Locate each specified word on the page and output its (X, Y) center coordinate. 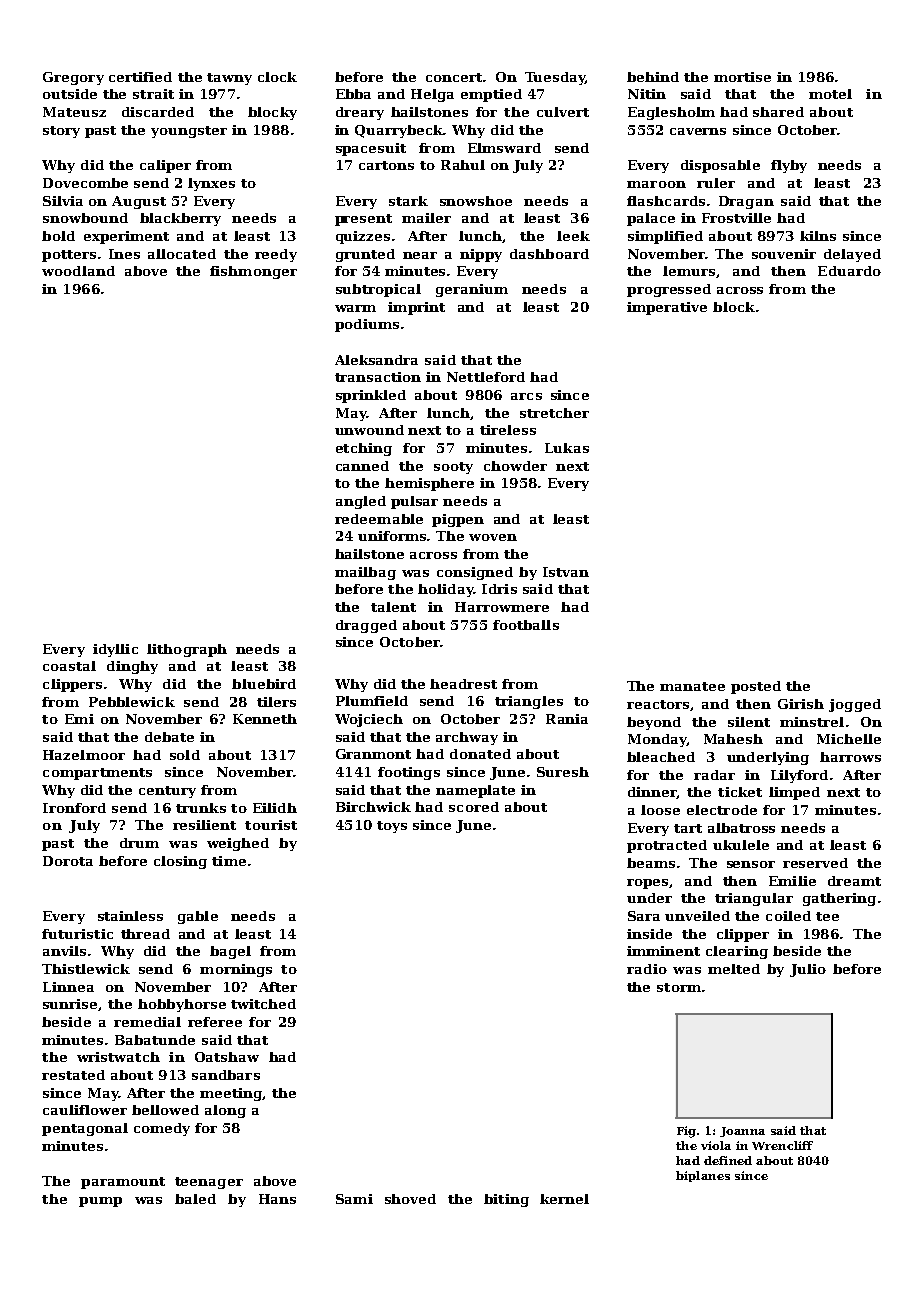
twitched (263, 1004)
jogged (855, 705)
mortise (742, 77)
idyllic (115, 650)
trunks (201, 808)
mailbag (365, 573)
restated (73, 1075)
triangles (529, 702)
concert (454, 77)
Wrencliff (782, 1145)
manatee (692, 686)
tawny (229, 79)
